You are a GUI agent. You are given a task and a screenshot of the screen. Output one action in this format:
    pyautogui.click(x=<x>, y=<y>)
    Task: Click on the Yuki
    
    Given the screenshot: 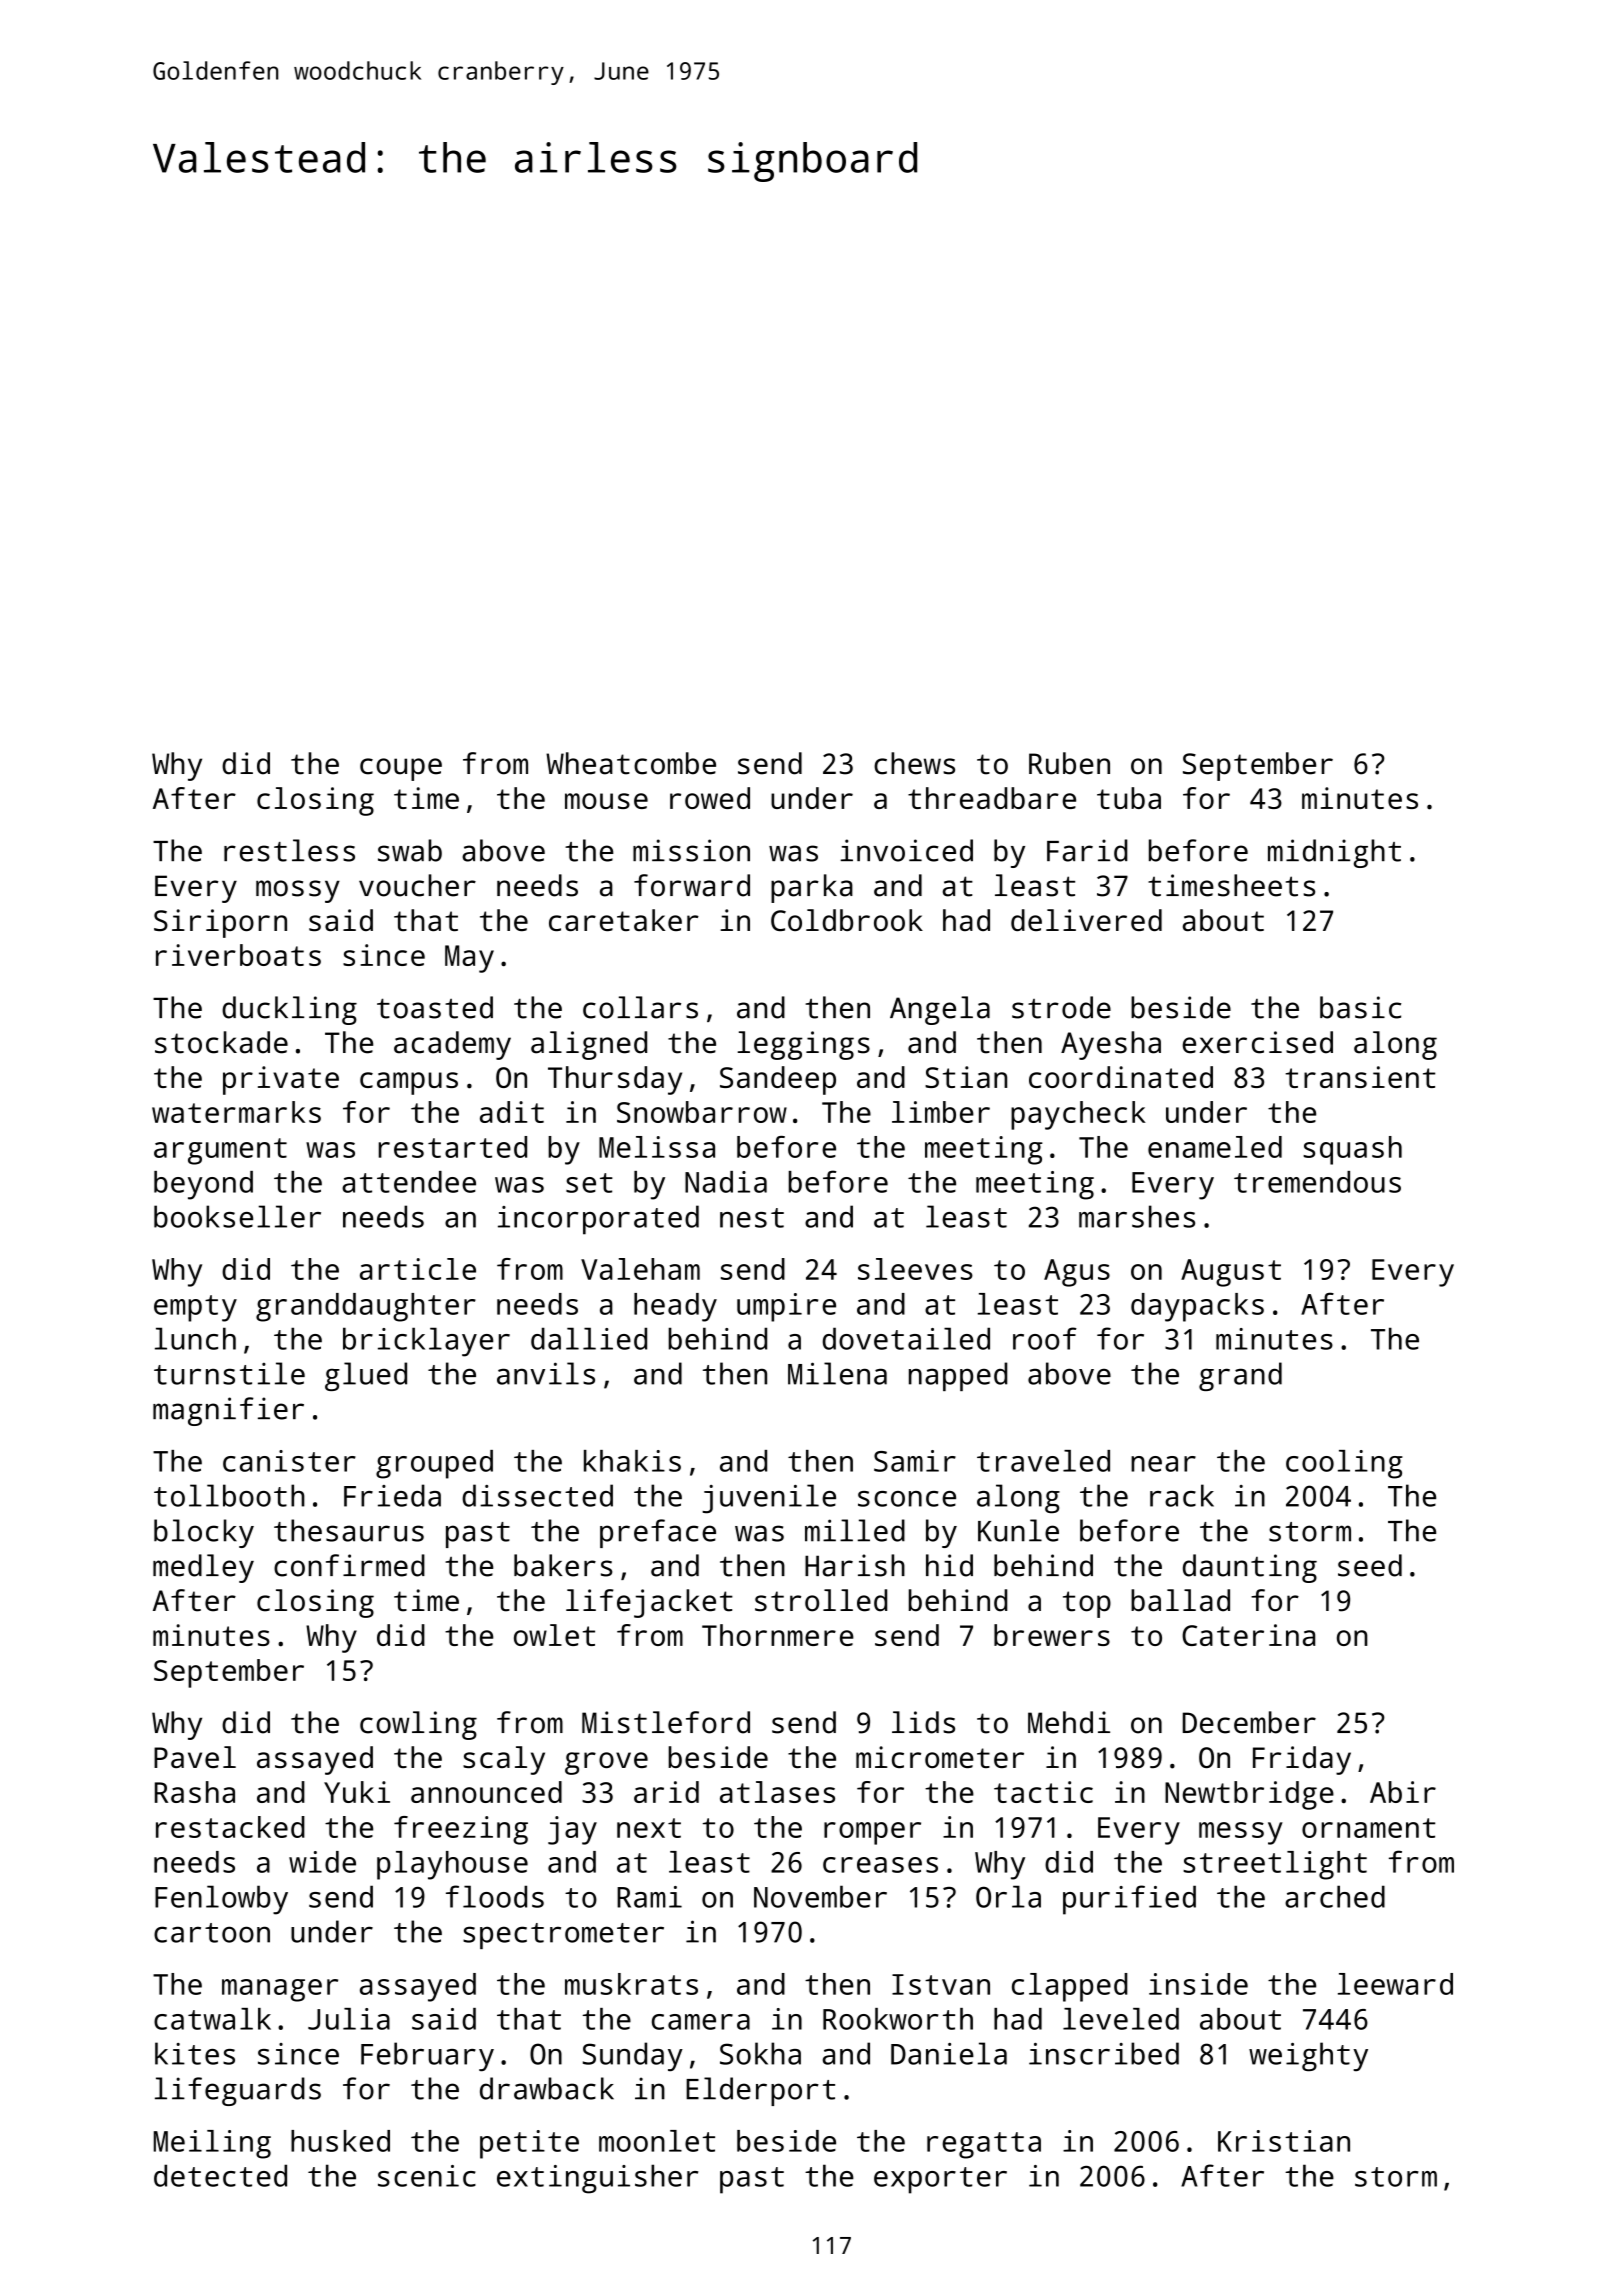 What is the action you would take?
    pyautogui.click(x=357, y=1792)
